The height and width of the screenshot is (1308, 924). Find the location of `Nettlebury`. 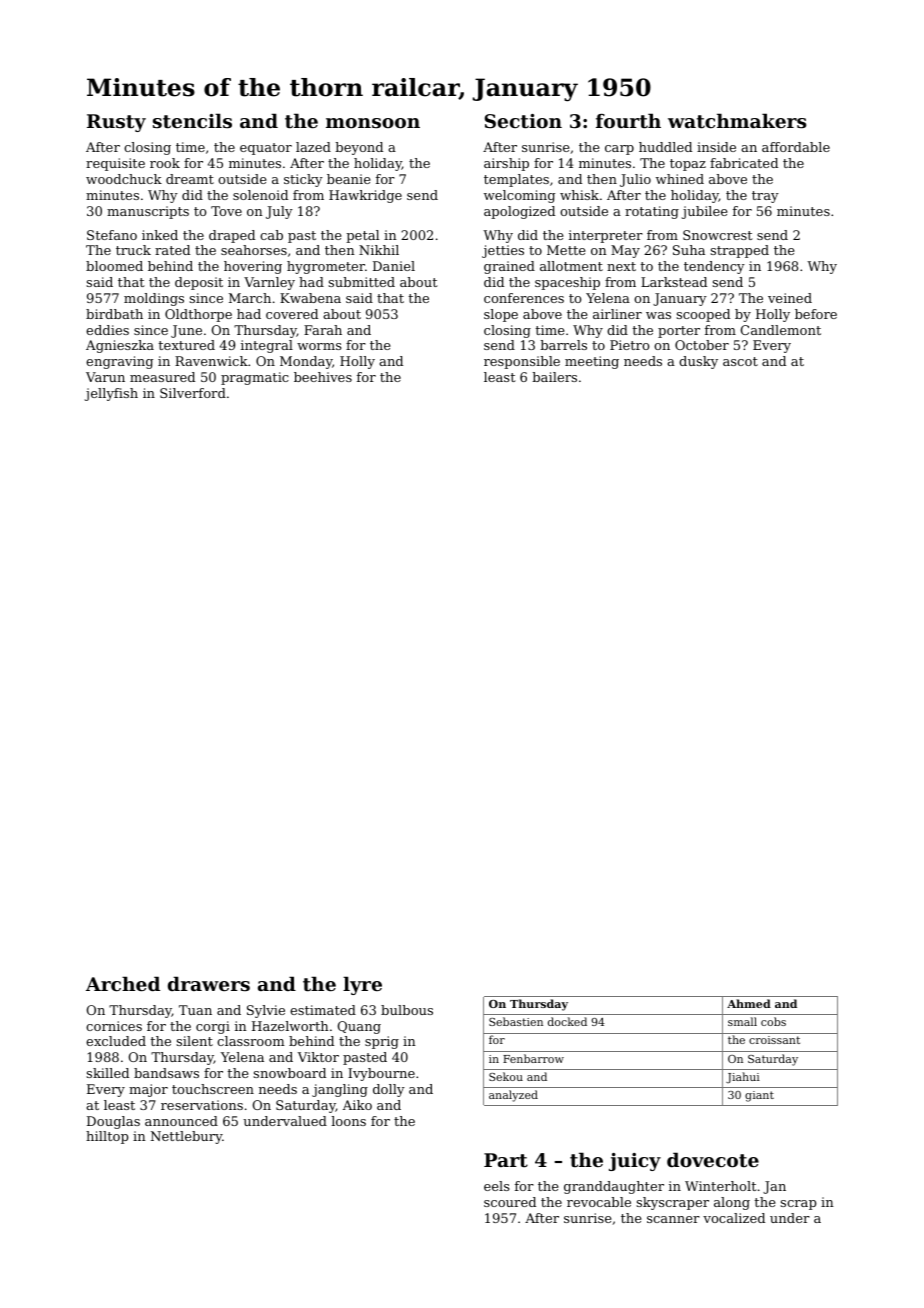

Nettlebury is located at coordinates (186, 1137).
